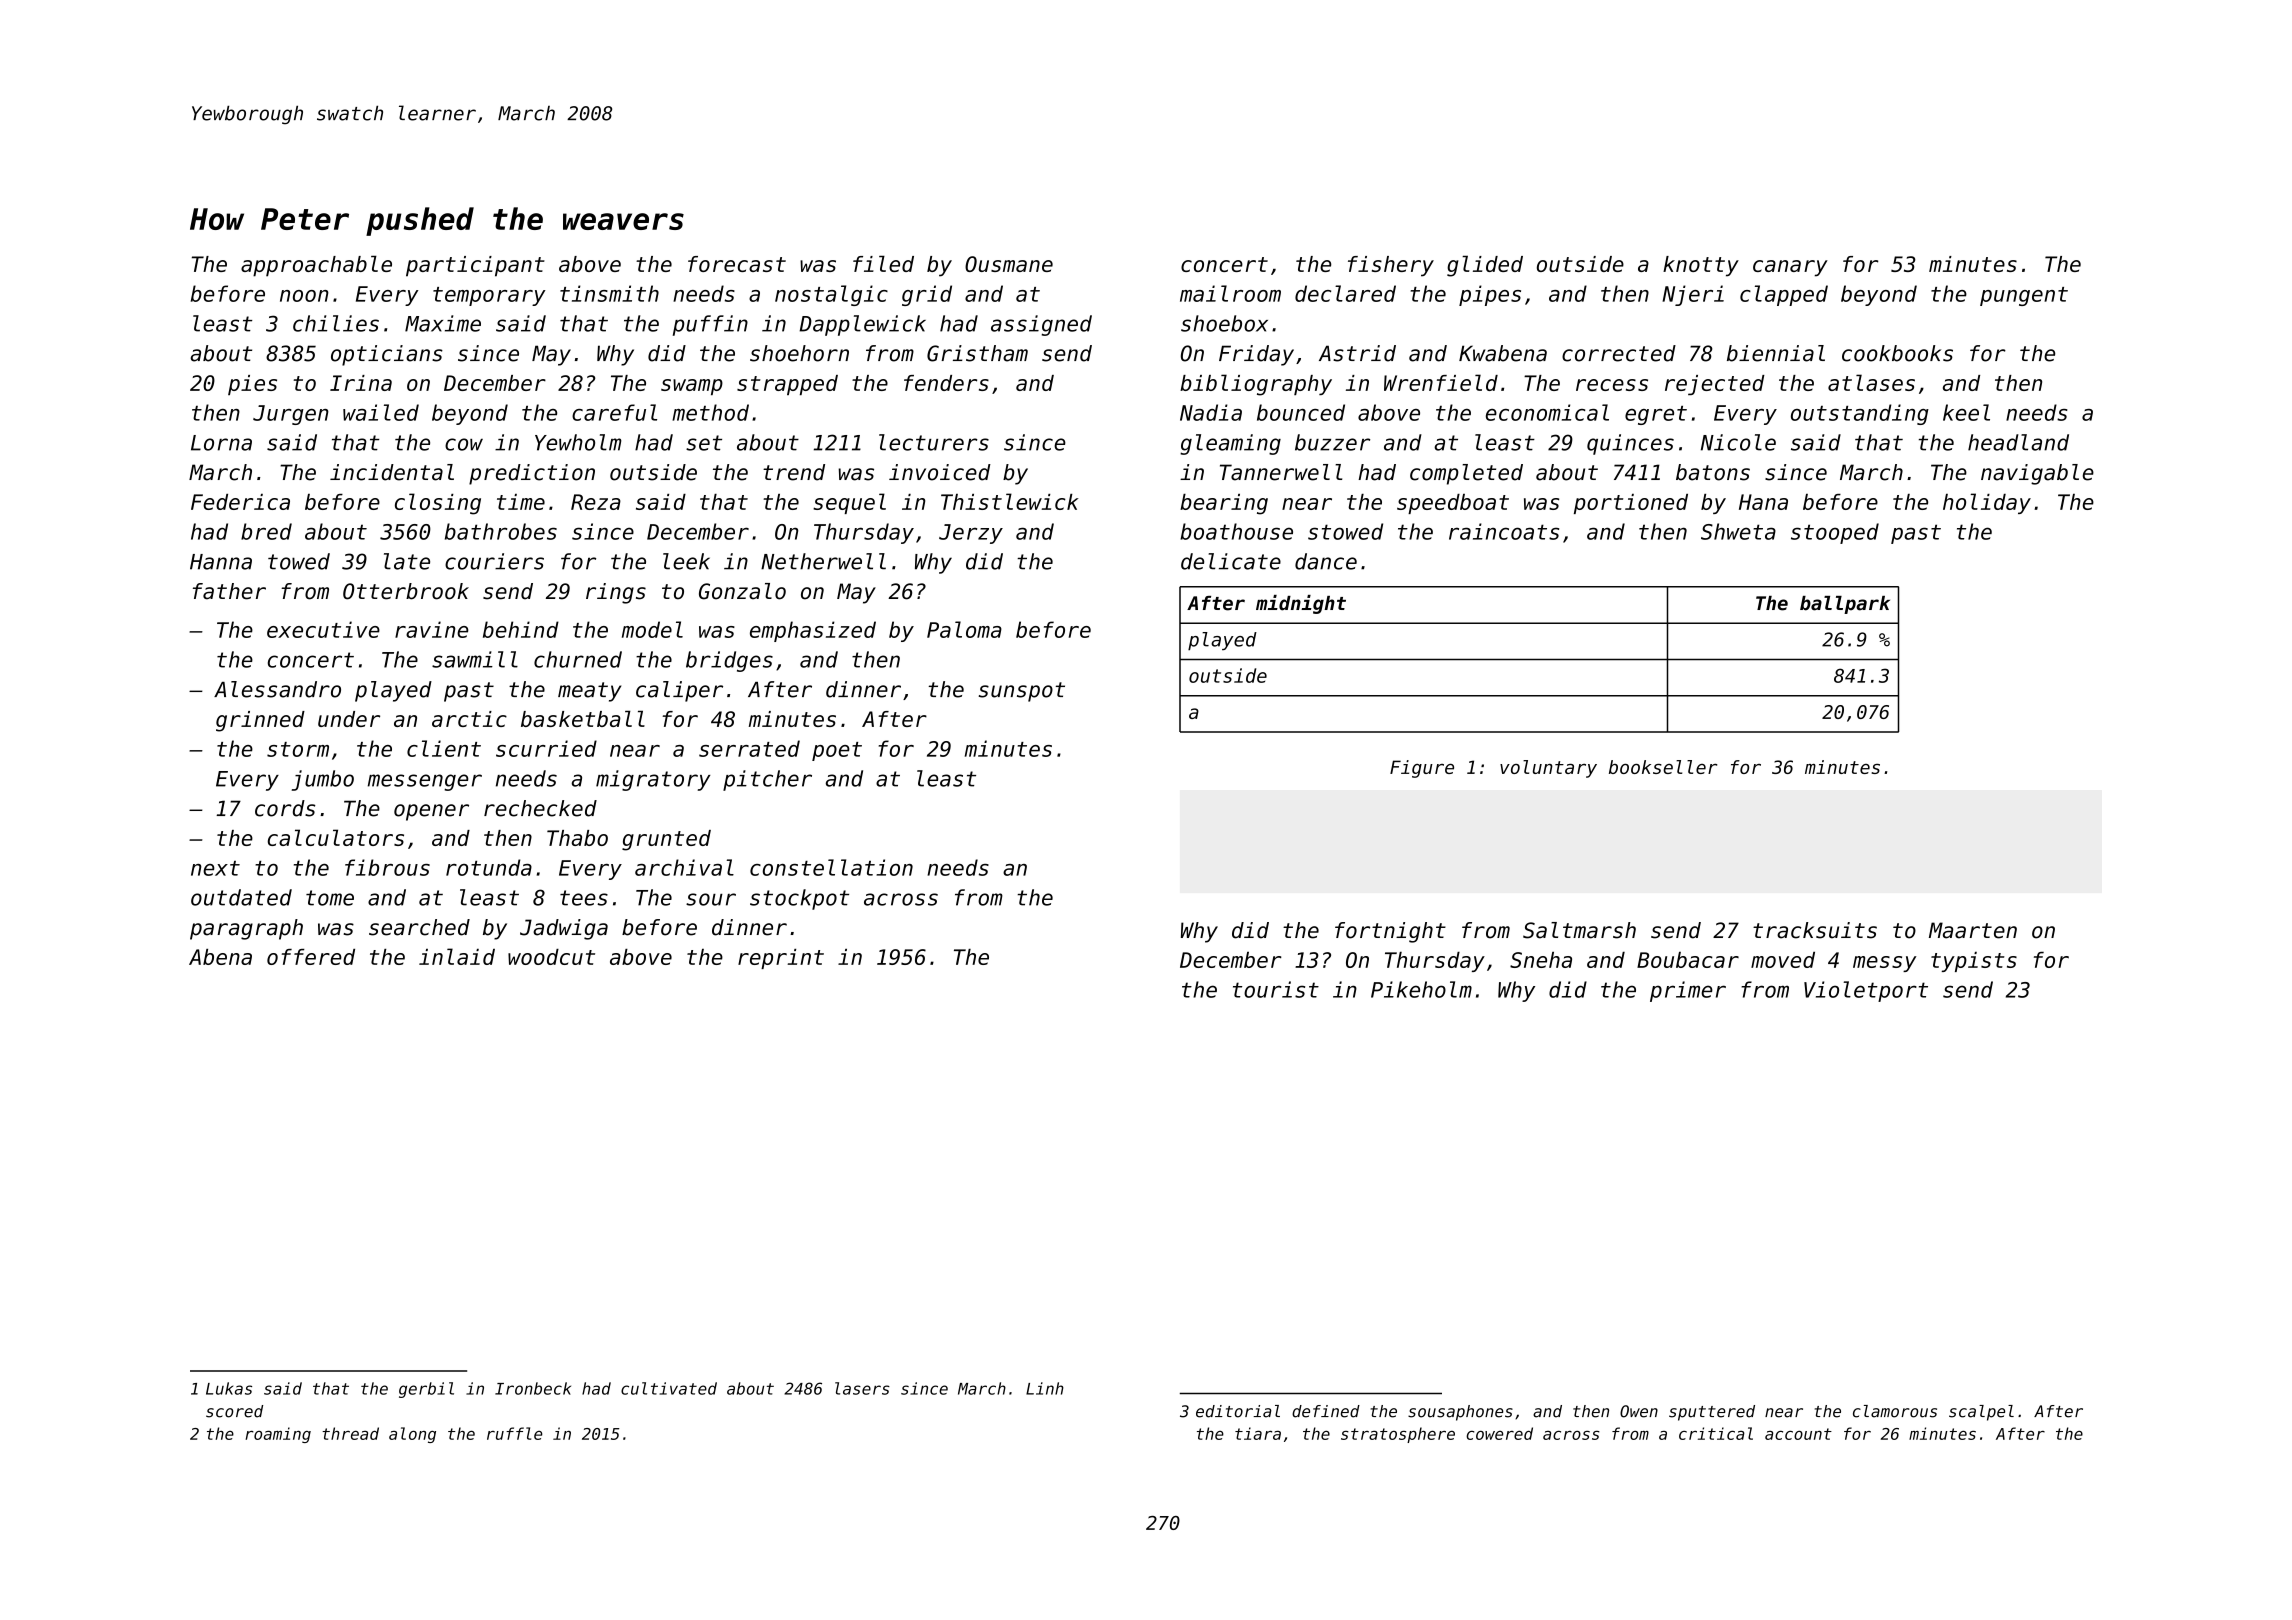 The image size is (2292, 1620). Describe the element at coordinates (1326, 1411) in the screenshot. I see `defined` at that location.
